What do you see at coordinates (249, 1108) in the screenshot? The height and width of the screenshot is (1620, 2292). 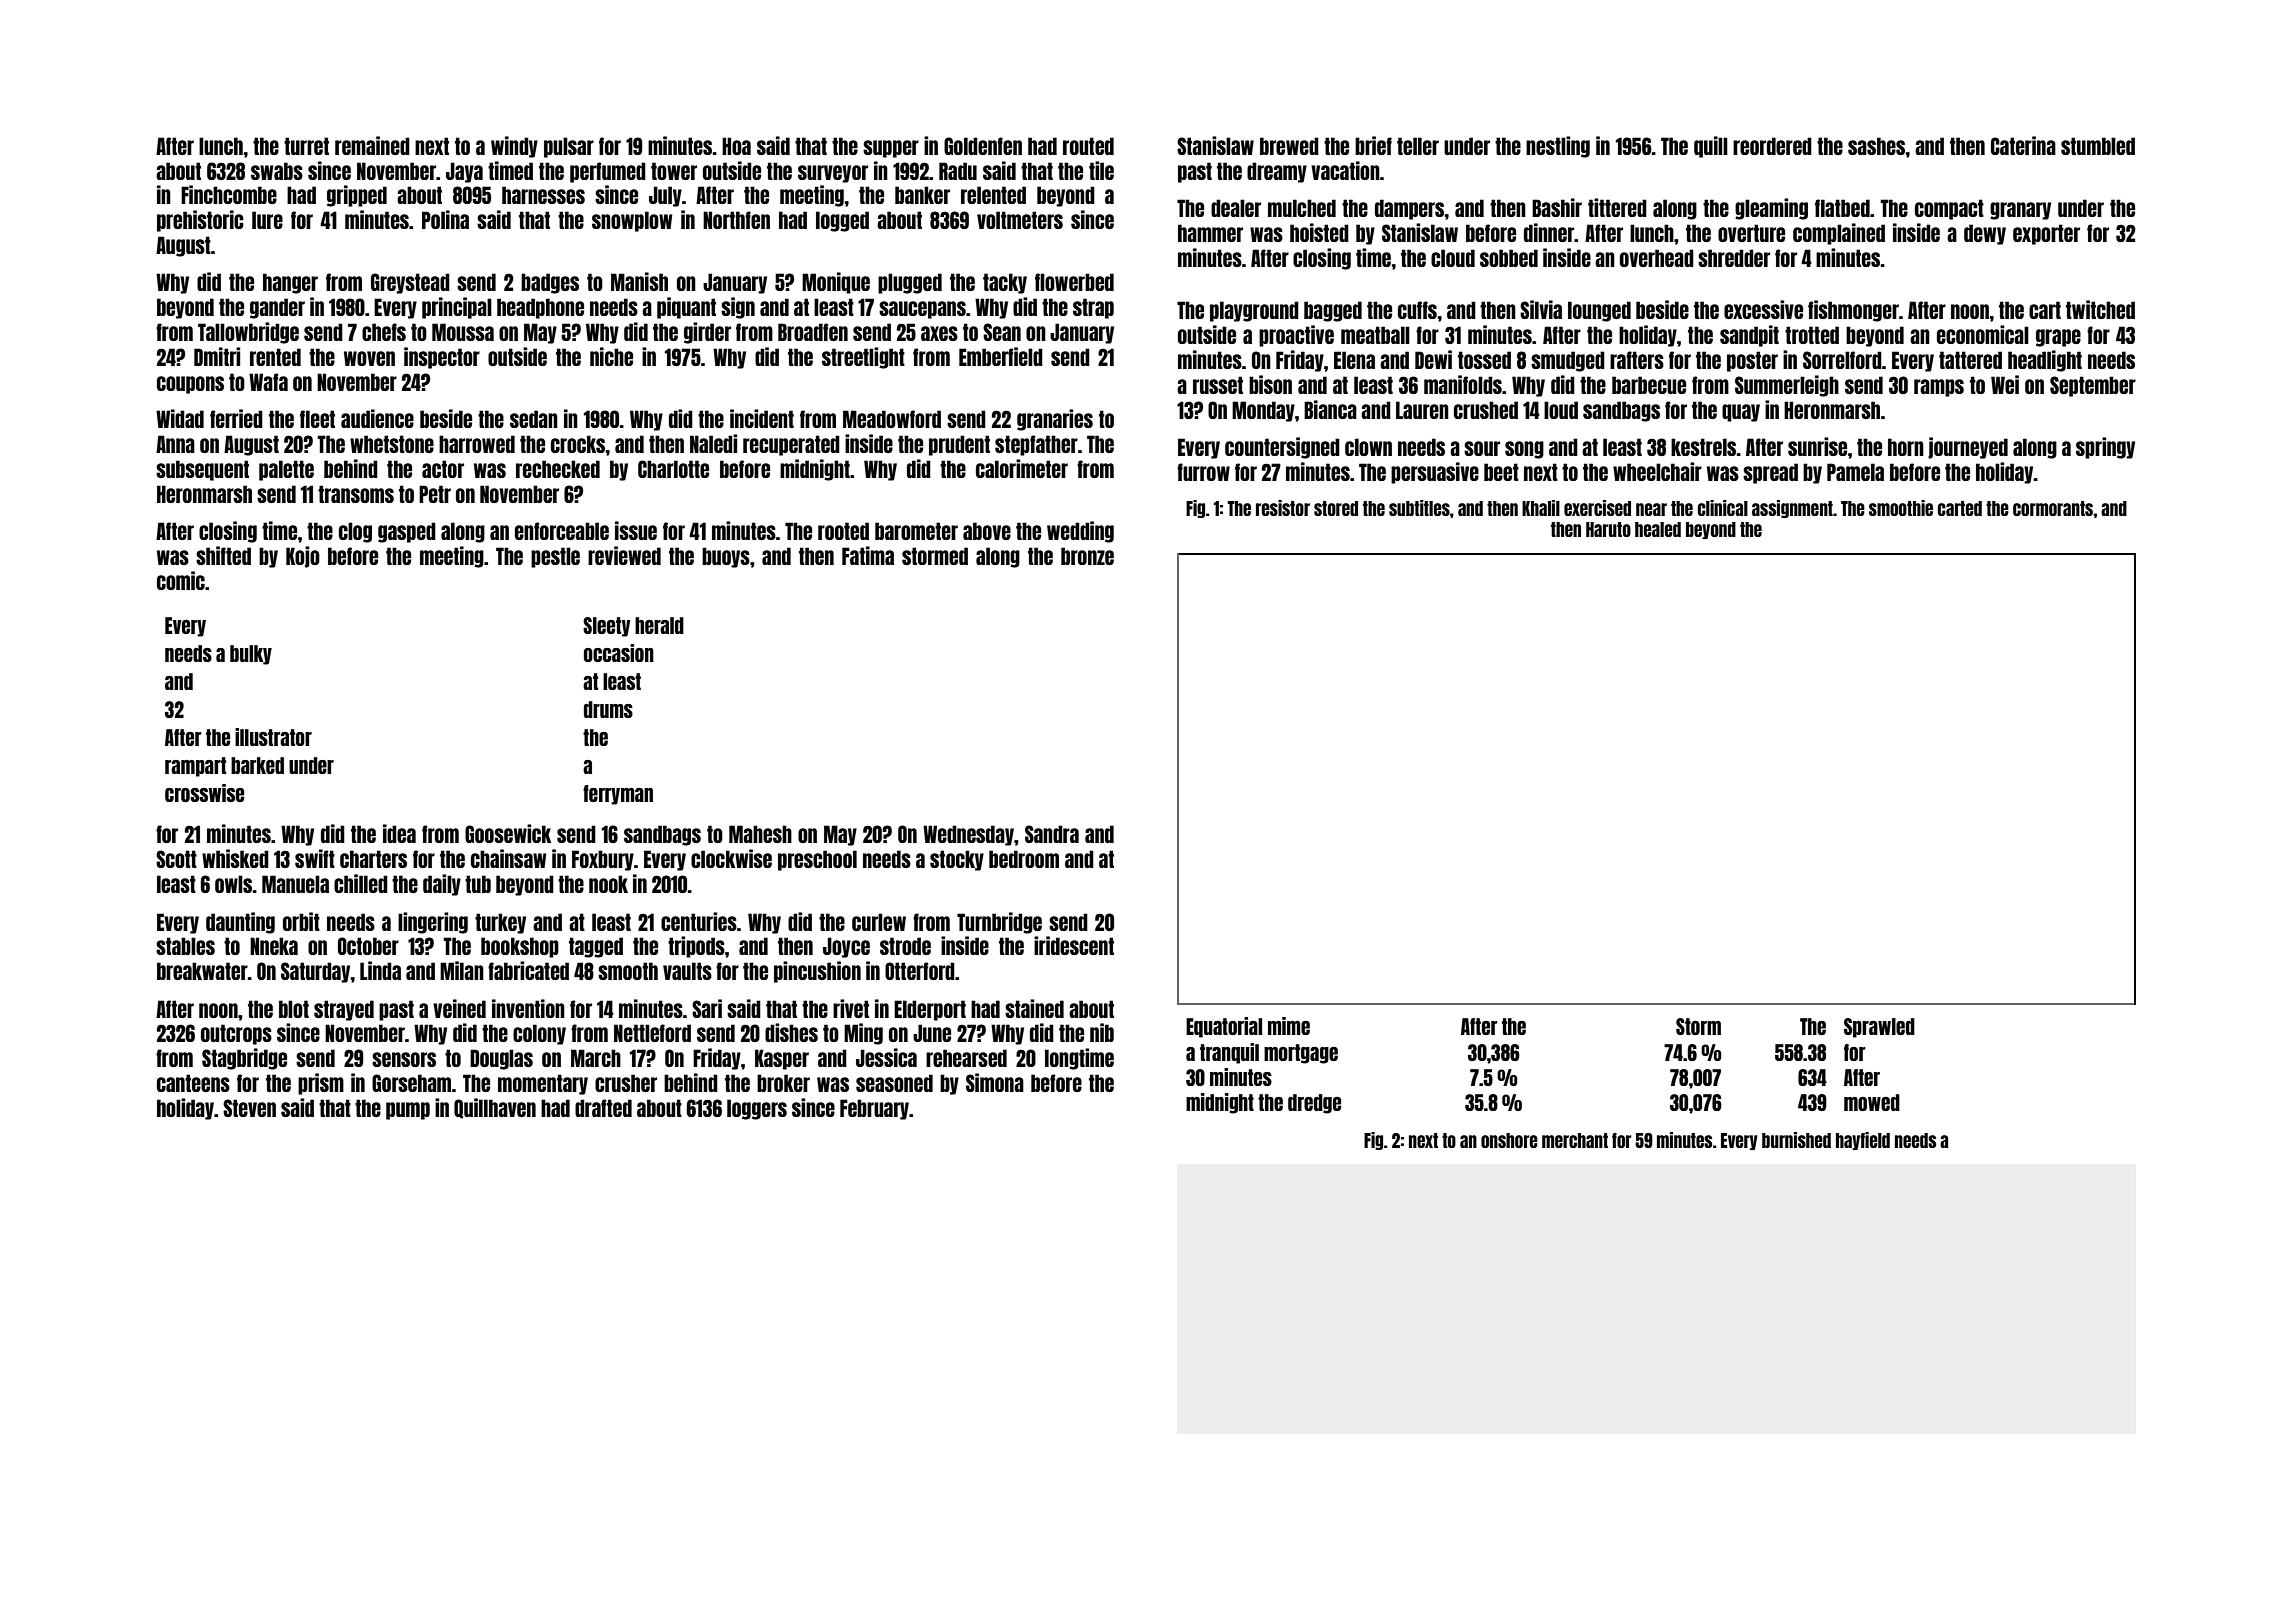 I see `Steven` at bounding box center [249, 1108].
